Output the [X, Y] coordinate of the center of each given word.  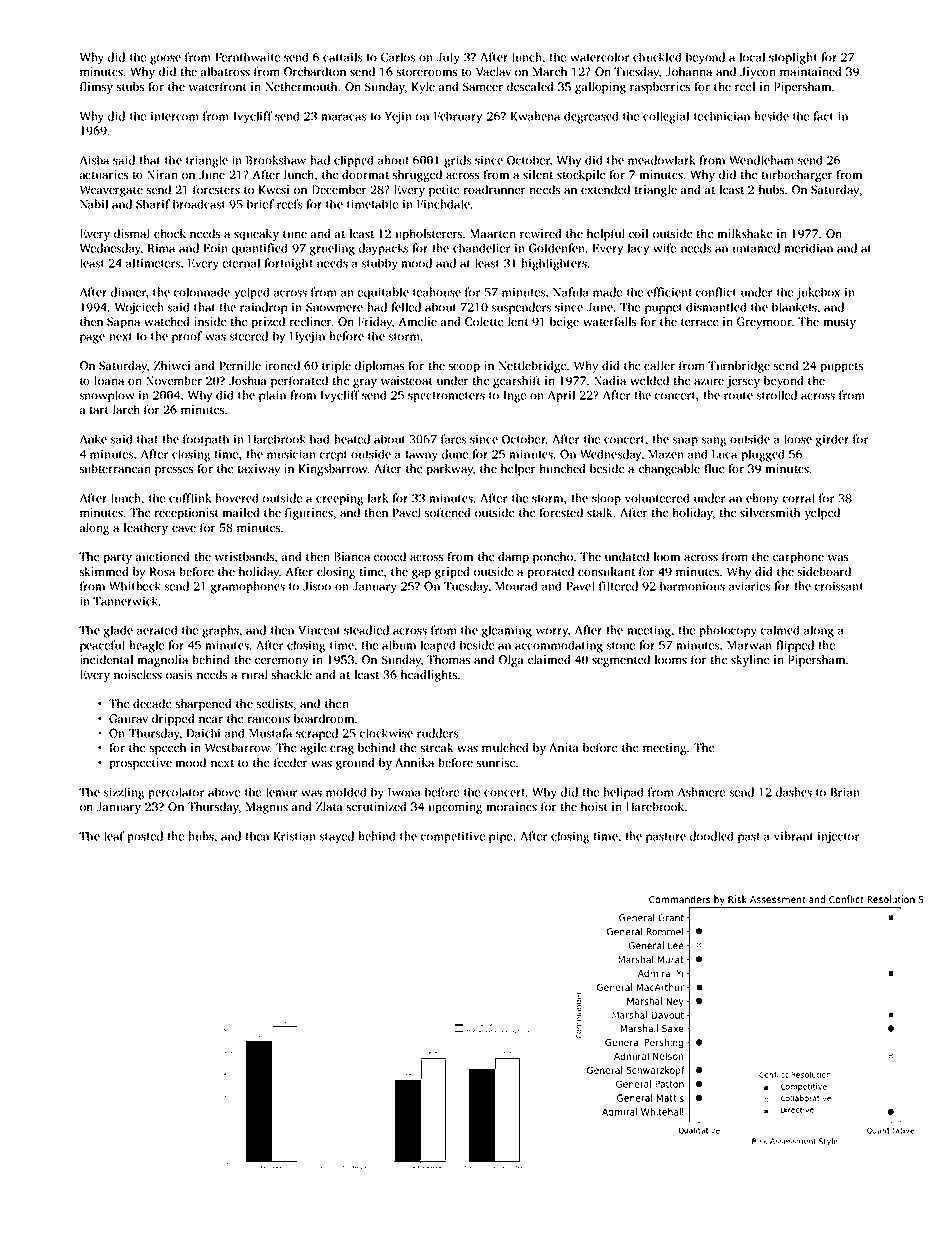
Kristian [295, 836]
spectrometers [446, 397]
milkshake [744, 233]
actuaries [104, 174]
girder [832, 440]
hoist [594, 806]
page [92, 339]
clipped [353, 161]
